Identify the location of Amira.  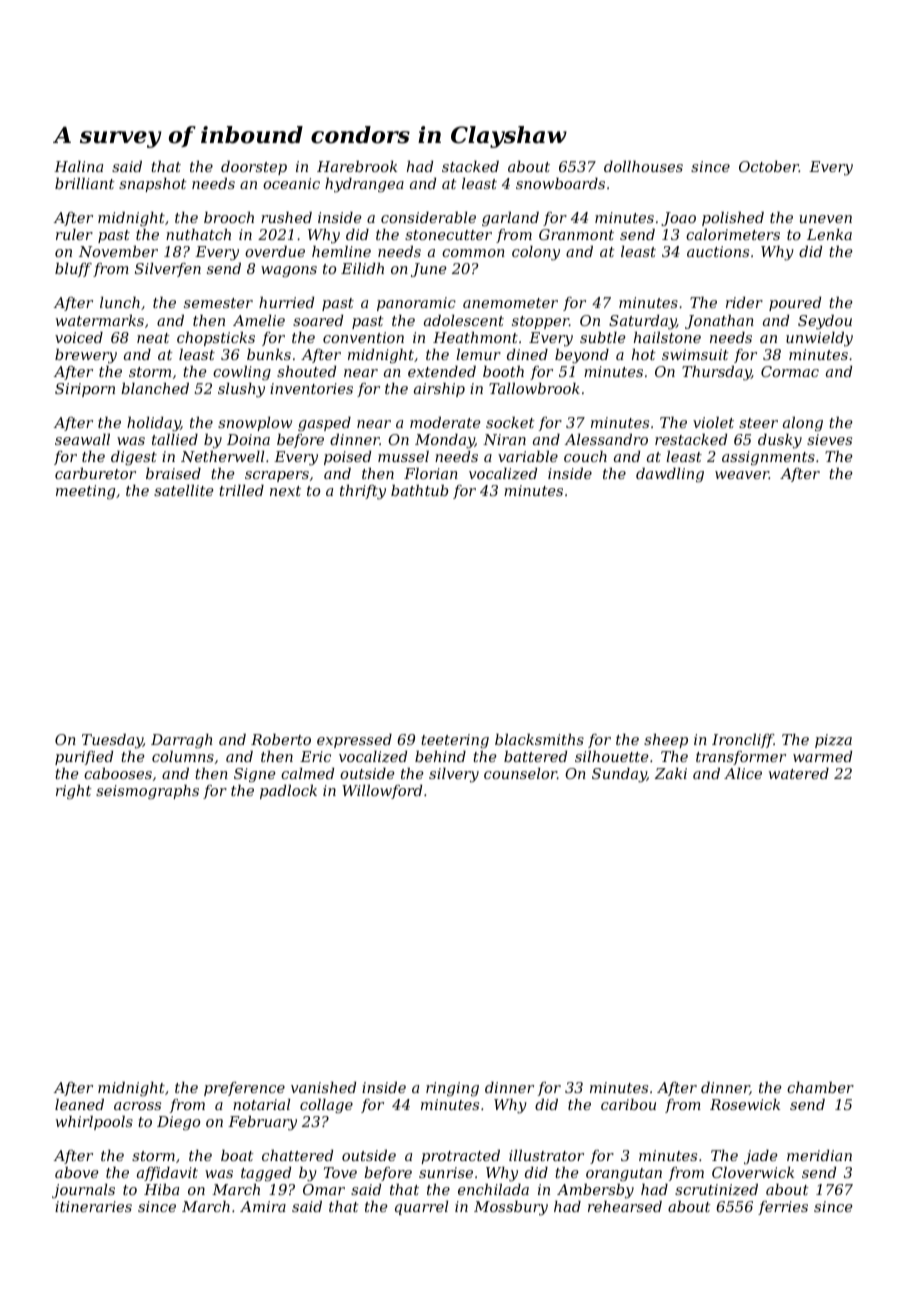
(263, 1206).
